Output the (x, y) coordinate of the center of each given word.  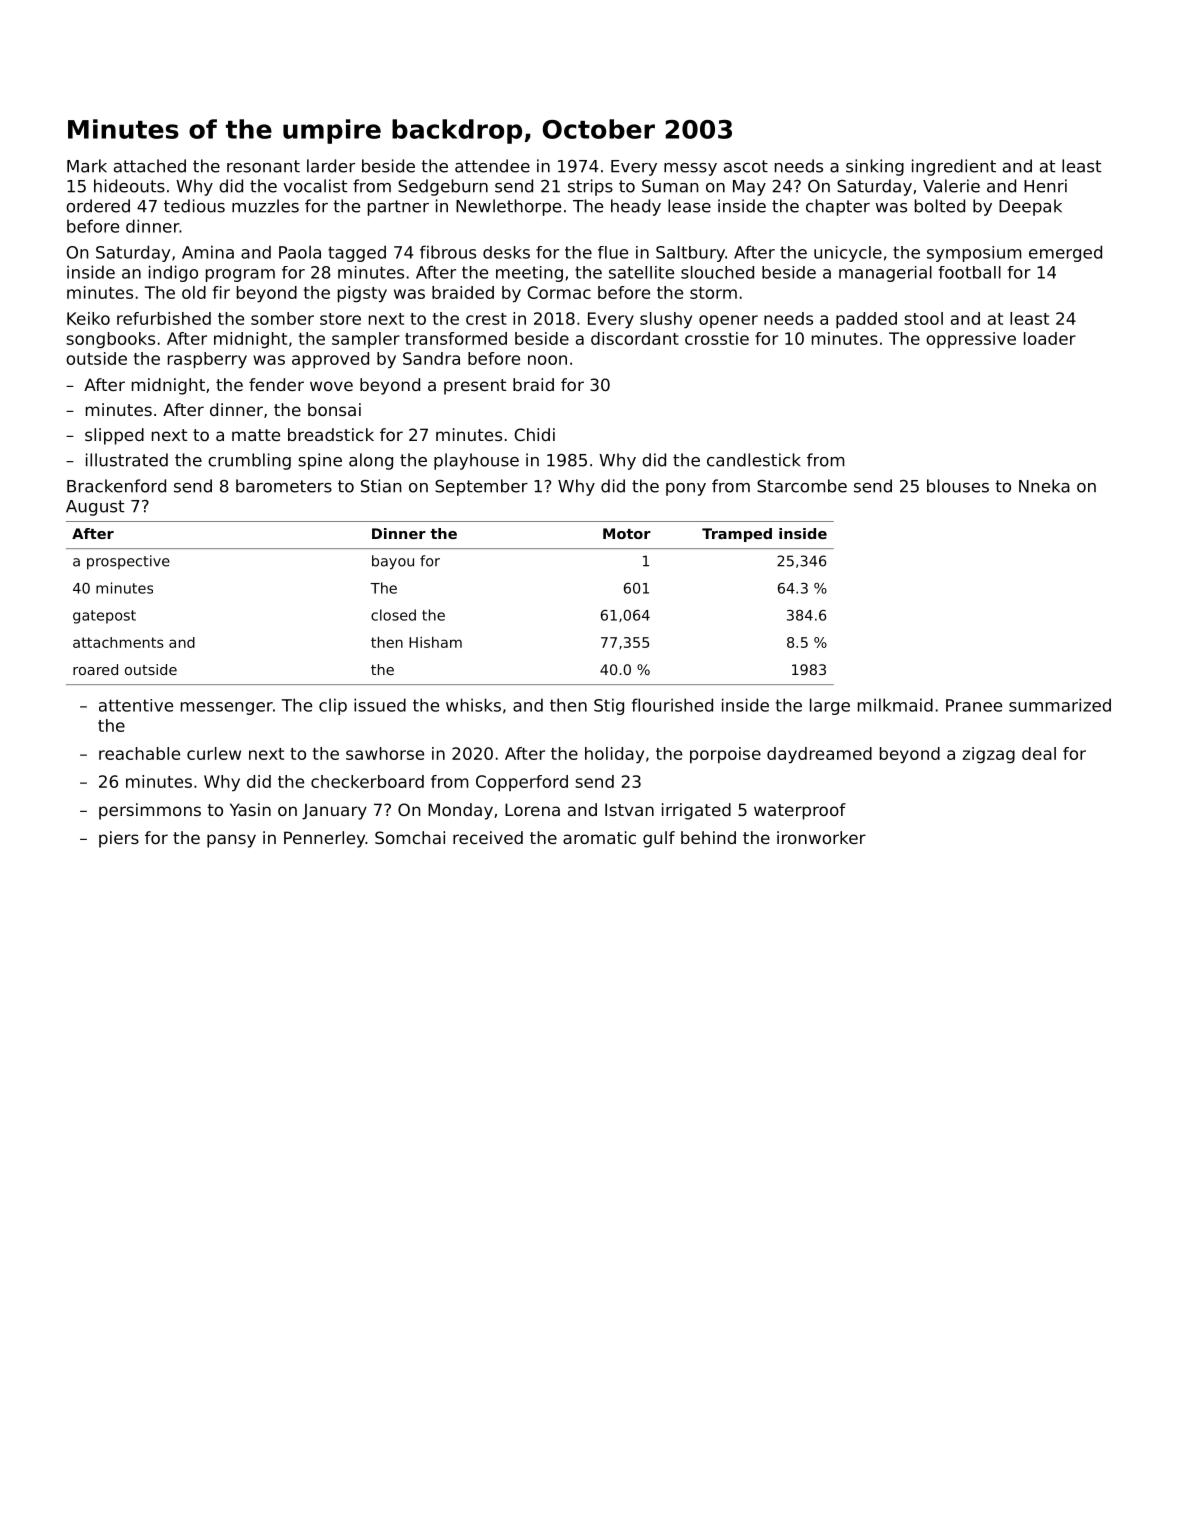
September (481, 487)
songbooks (110, 340)
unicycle (848, 254)
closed (393, 615)
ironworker (821, 837)
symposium (974, 254)
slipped (114, 436)
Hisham (435, 642)
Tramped (737, 535)
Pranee (974, 705)
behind (708, 837)
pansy (231, 841)
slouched (717, 272)
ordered (98, 206)
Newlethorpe (508, 207)
